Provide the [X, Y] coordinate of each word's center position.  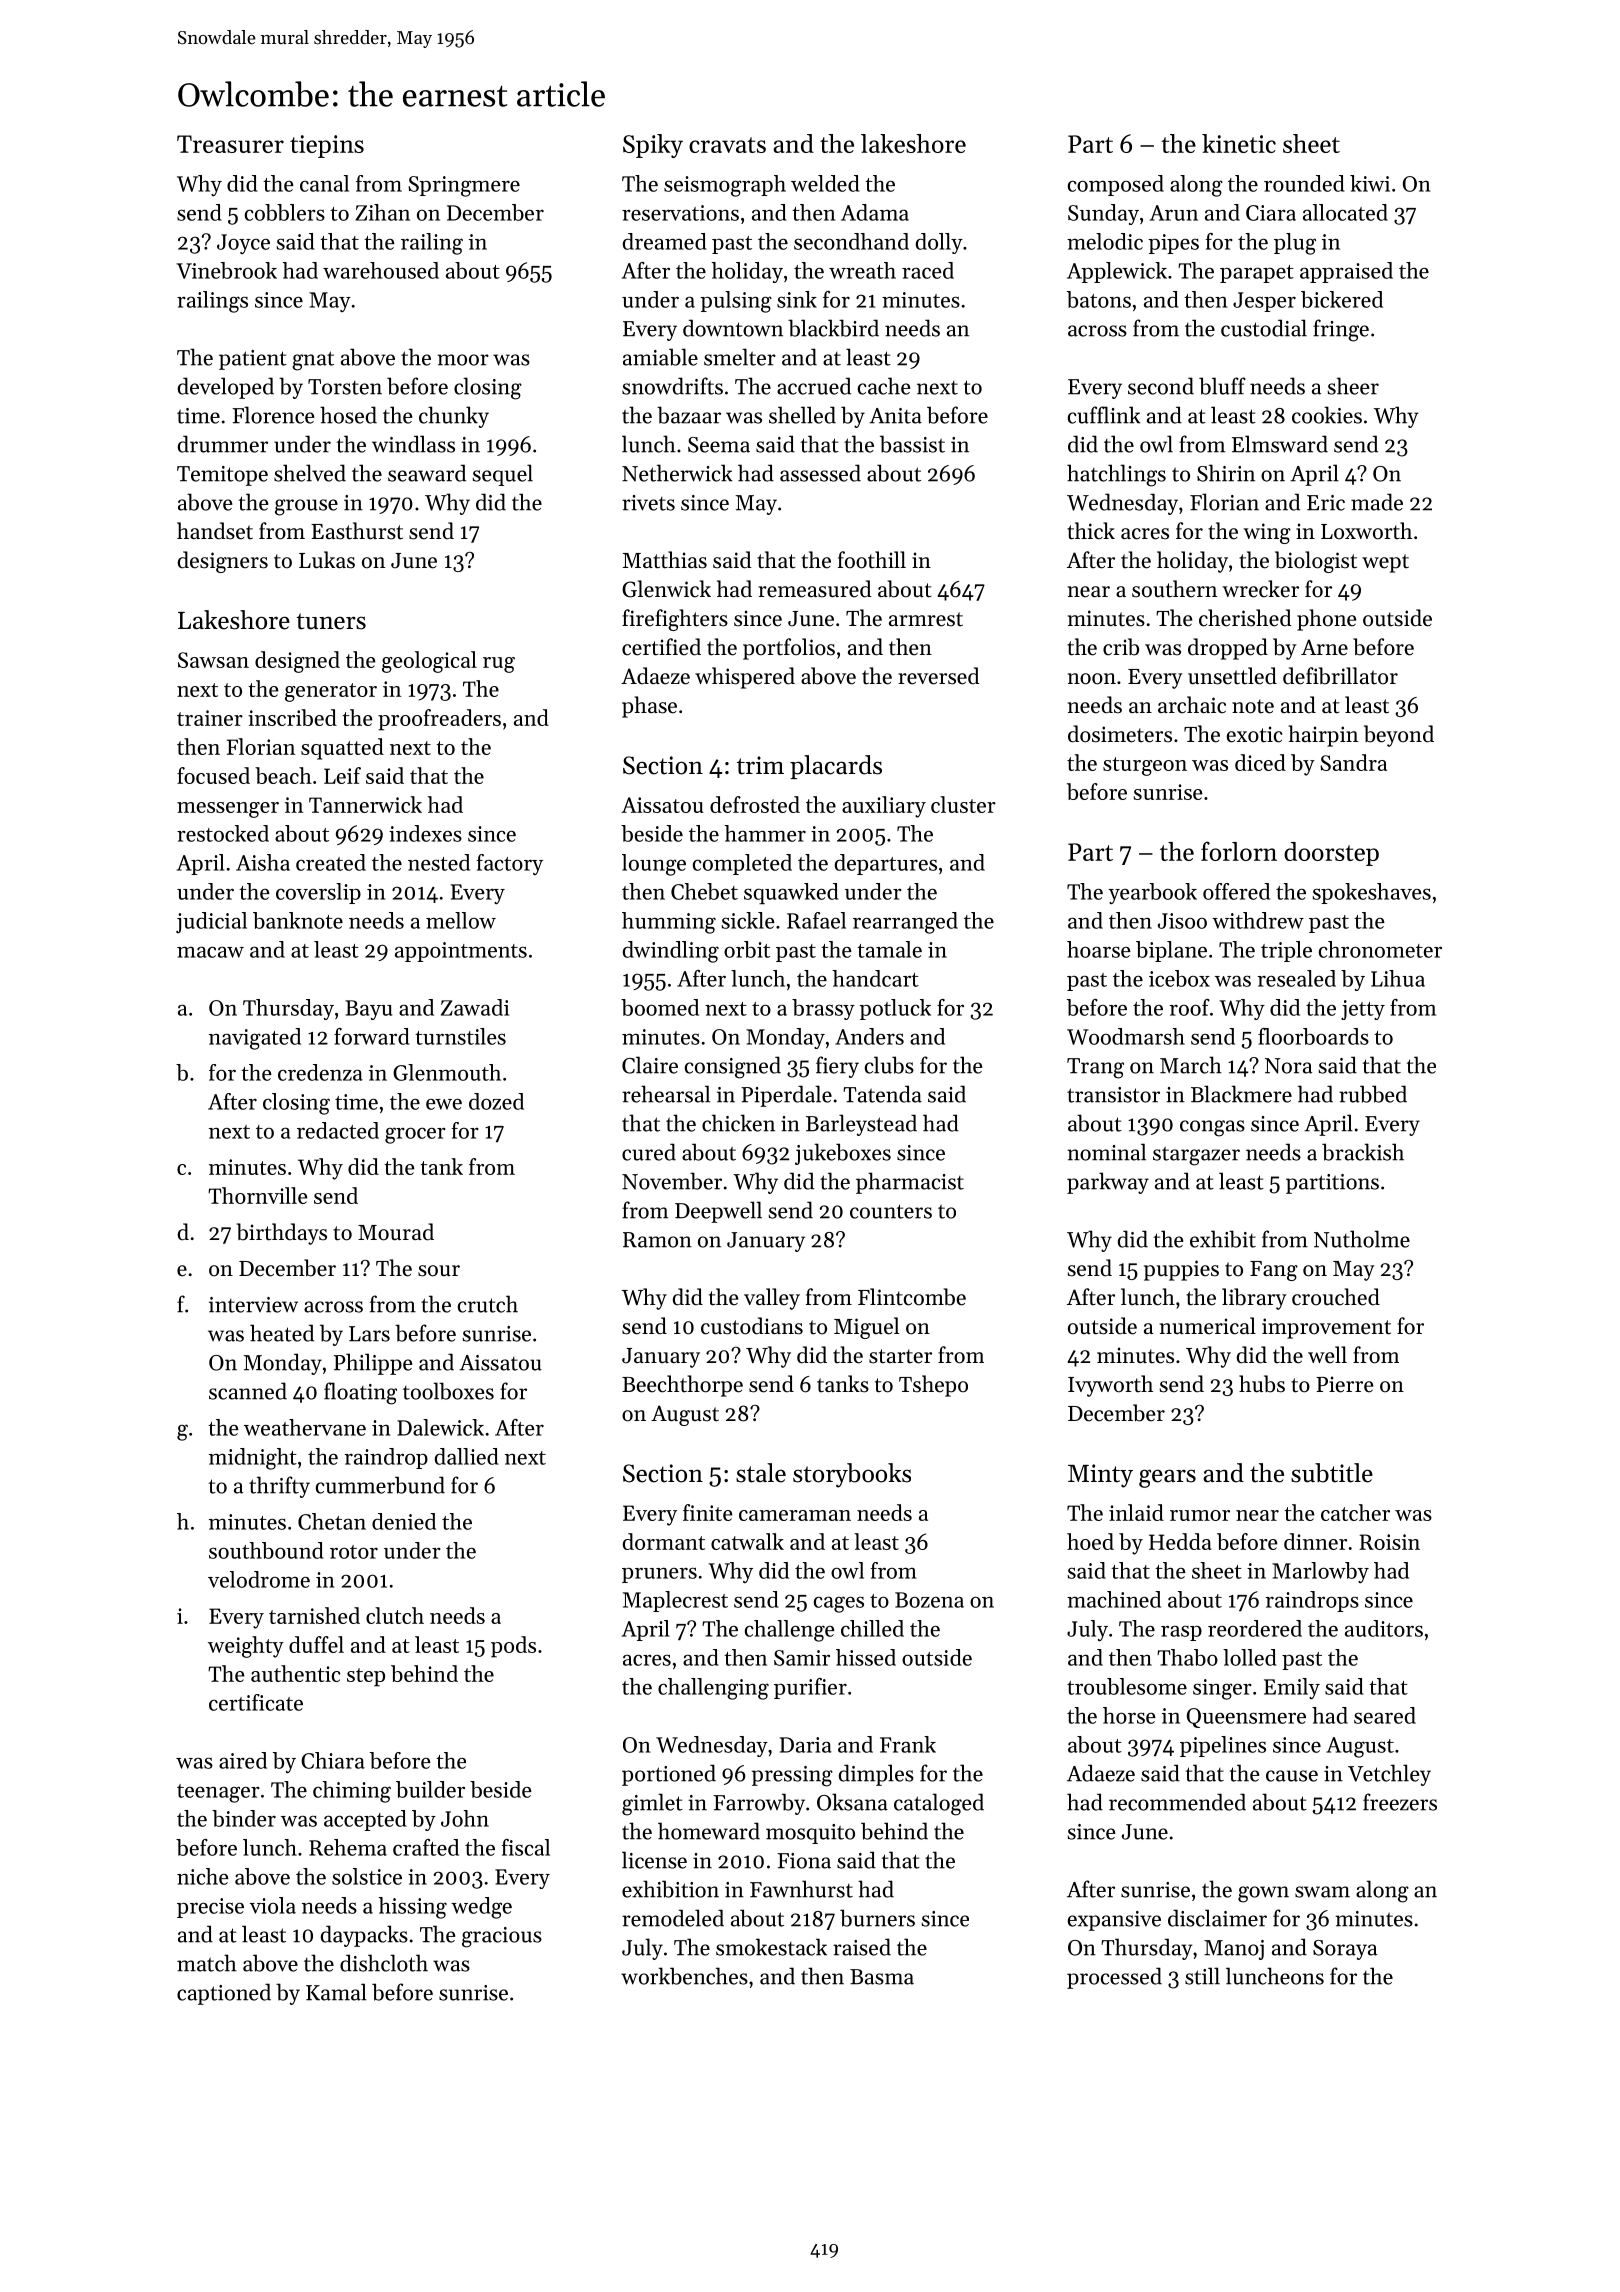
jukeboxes [843, 1154]
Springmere [464, 186]
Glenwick [666, 589]
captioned [224, 1994]
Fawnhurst [801, 1889]
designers [223, 562]
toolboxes [448, 1391]
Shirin [1226, 473]
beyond [1399, 736]
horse [1129, 1715]
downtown [733, 328]
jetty [1363, 1010]
